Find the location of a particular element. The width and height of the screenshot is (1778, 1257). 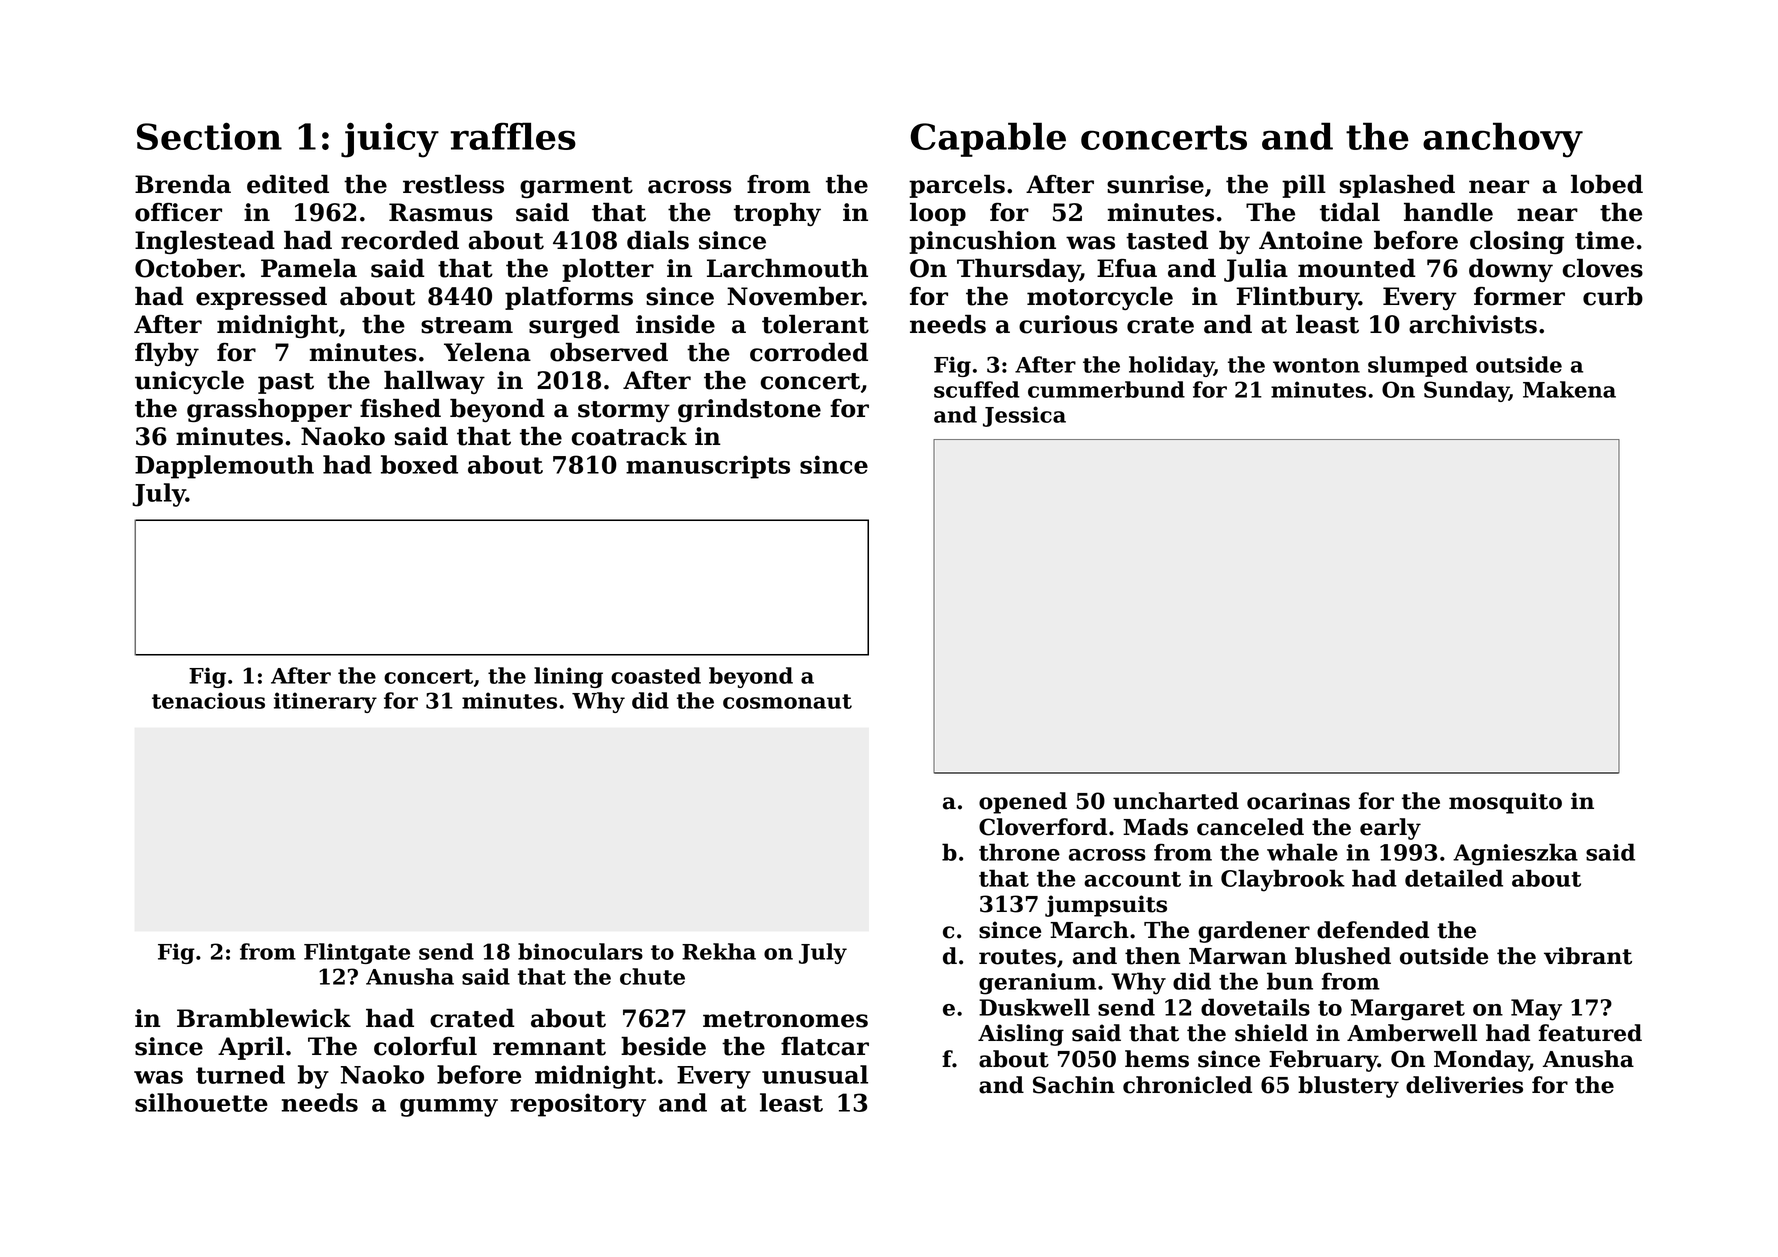

Capable is located at coordinates (988, 139).
